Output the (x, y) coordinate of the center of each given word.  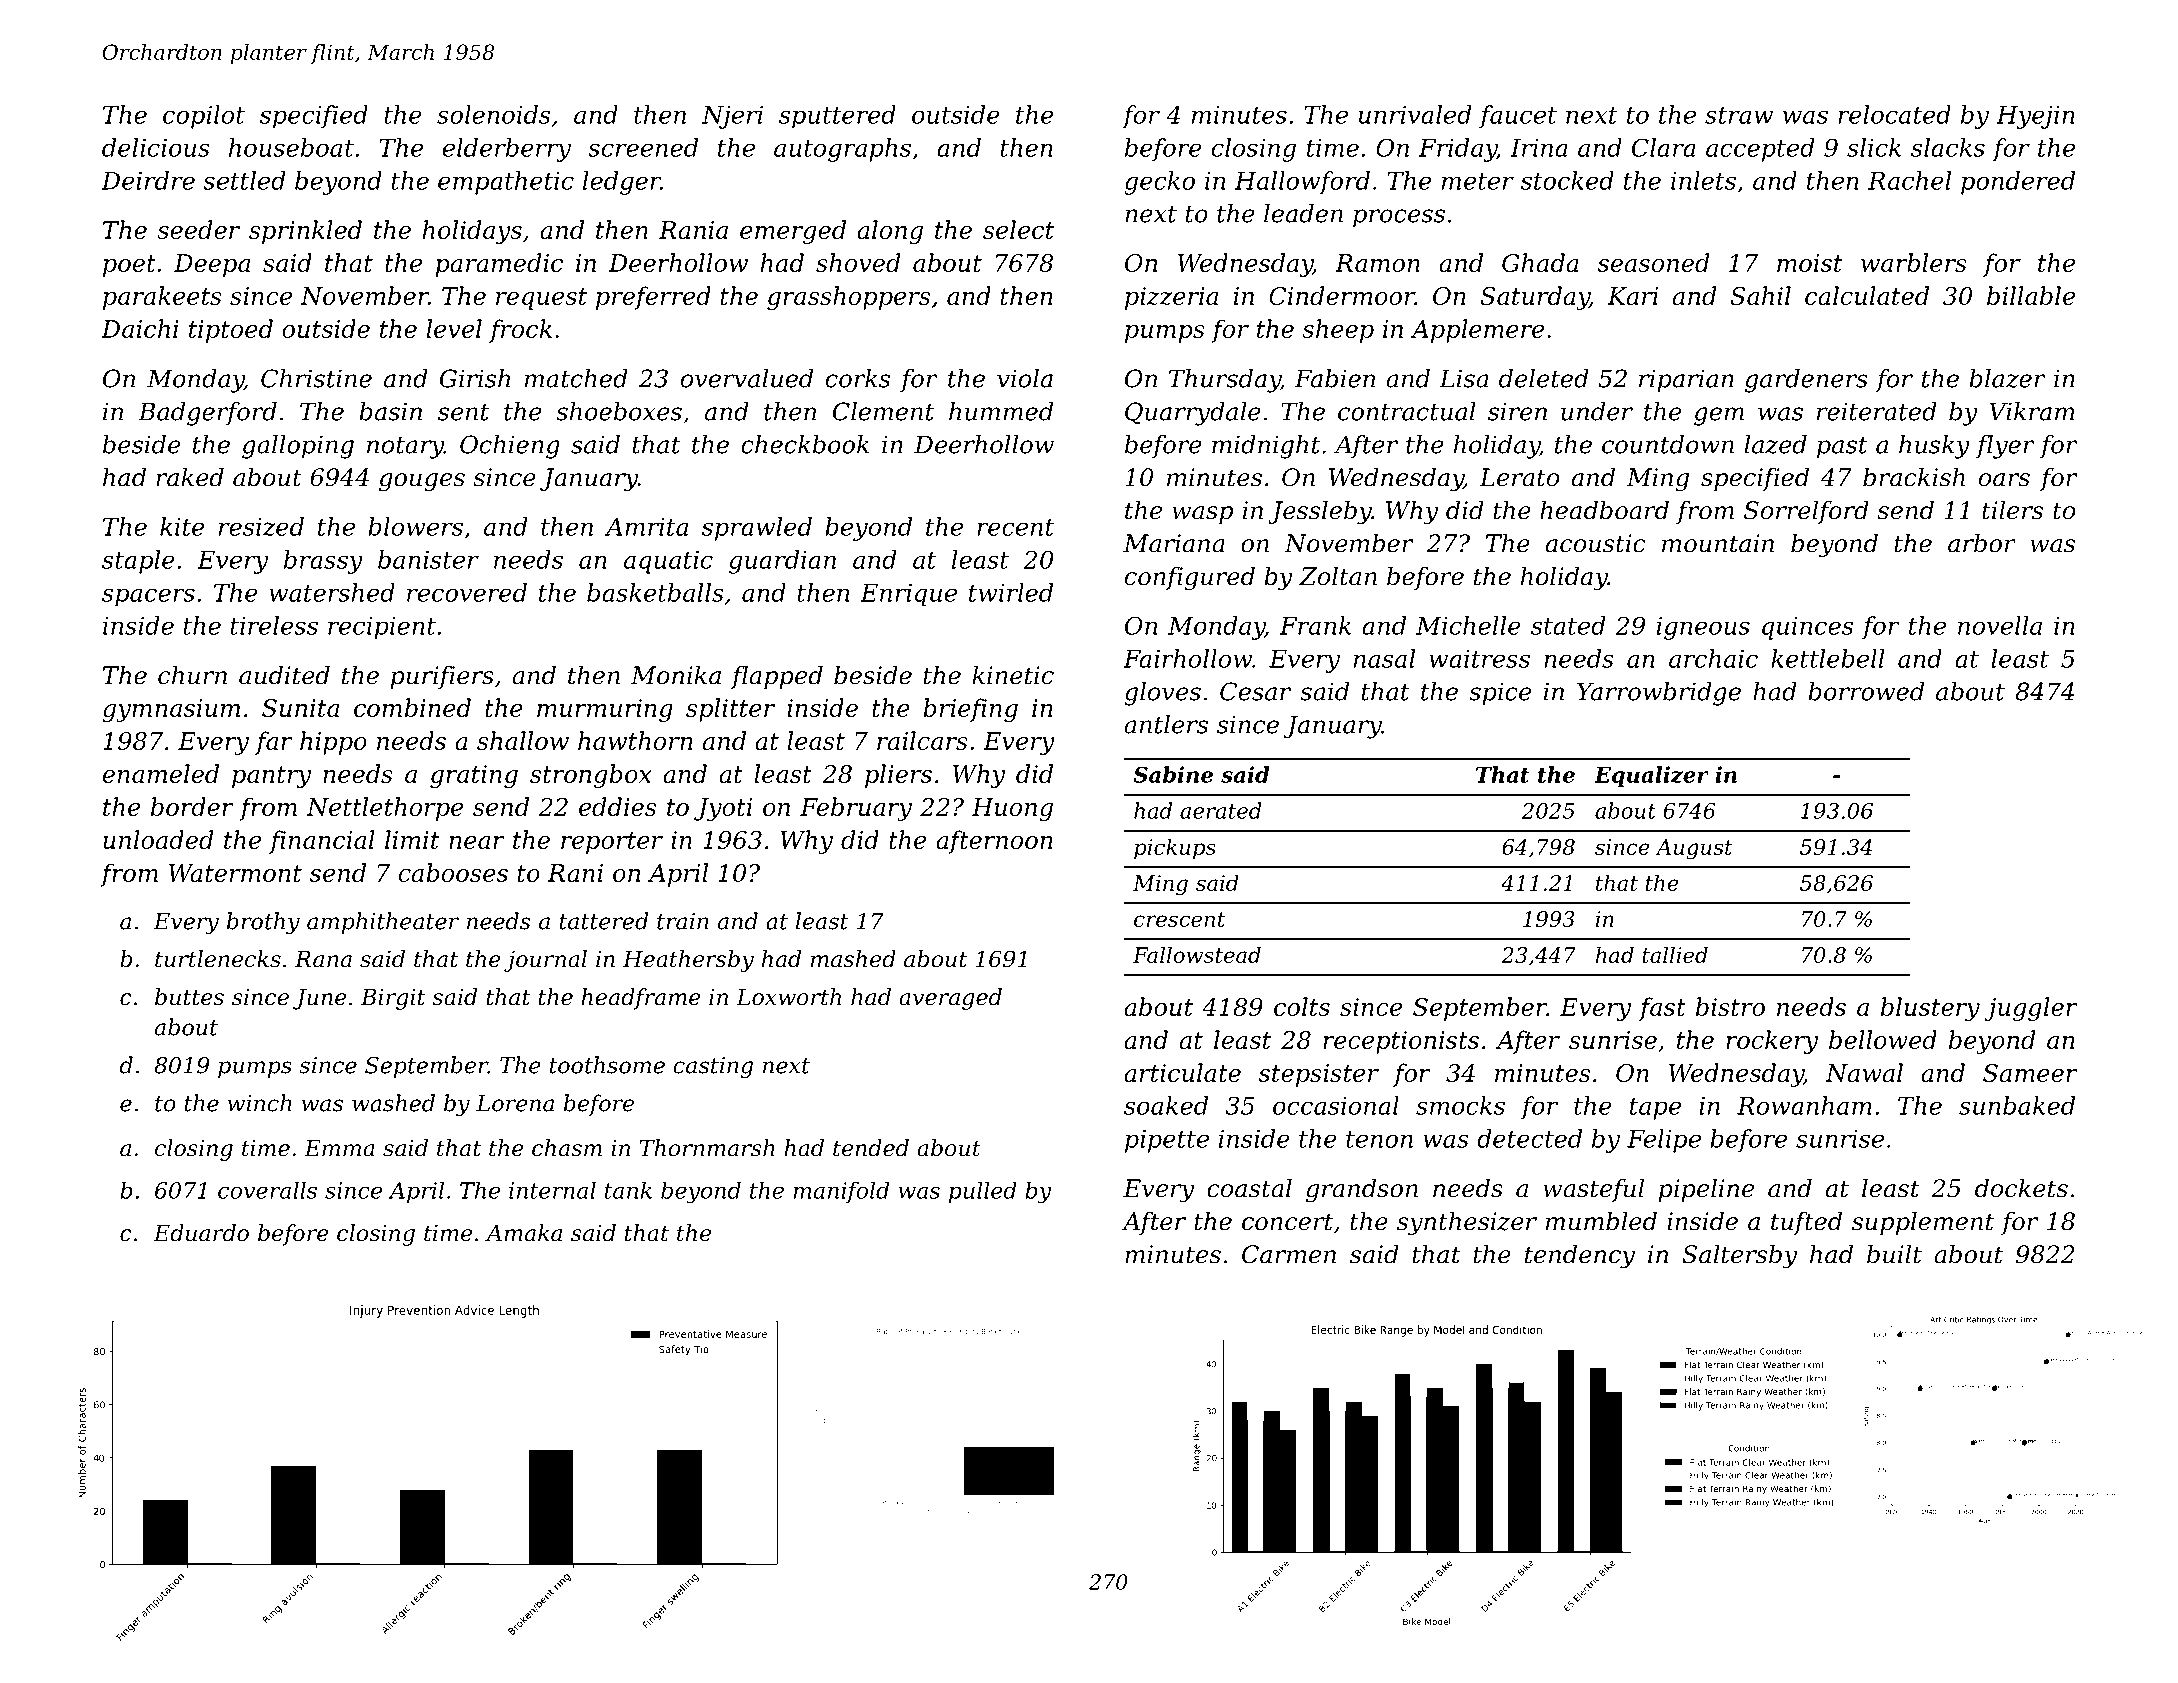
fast (1662, 1009)
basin (390, 411)
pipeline (1706, 1190)
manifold (841, 1192)
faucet (1518, 116)
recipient (382, 628)
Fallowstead (1197, 954)
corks (858, 378)
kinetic (1013, 675)
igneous (1703, 628)
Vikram (2032, 411)
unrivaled (1415, 114)
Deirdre (148, 180)
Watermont (235, 873)
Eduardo (201, 1233)
